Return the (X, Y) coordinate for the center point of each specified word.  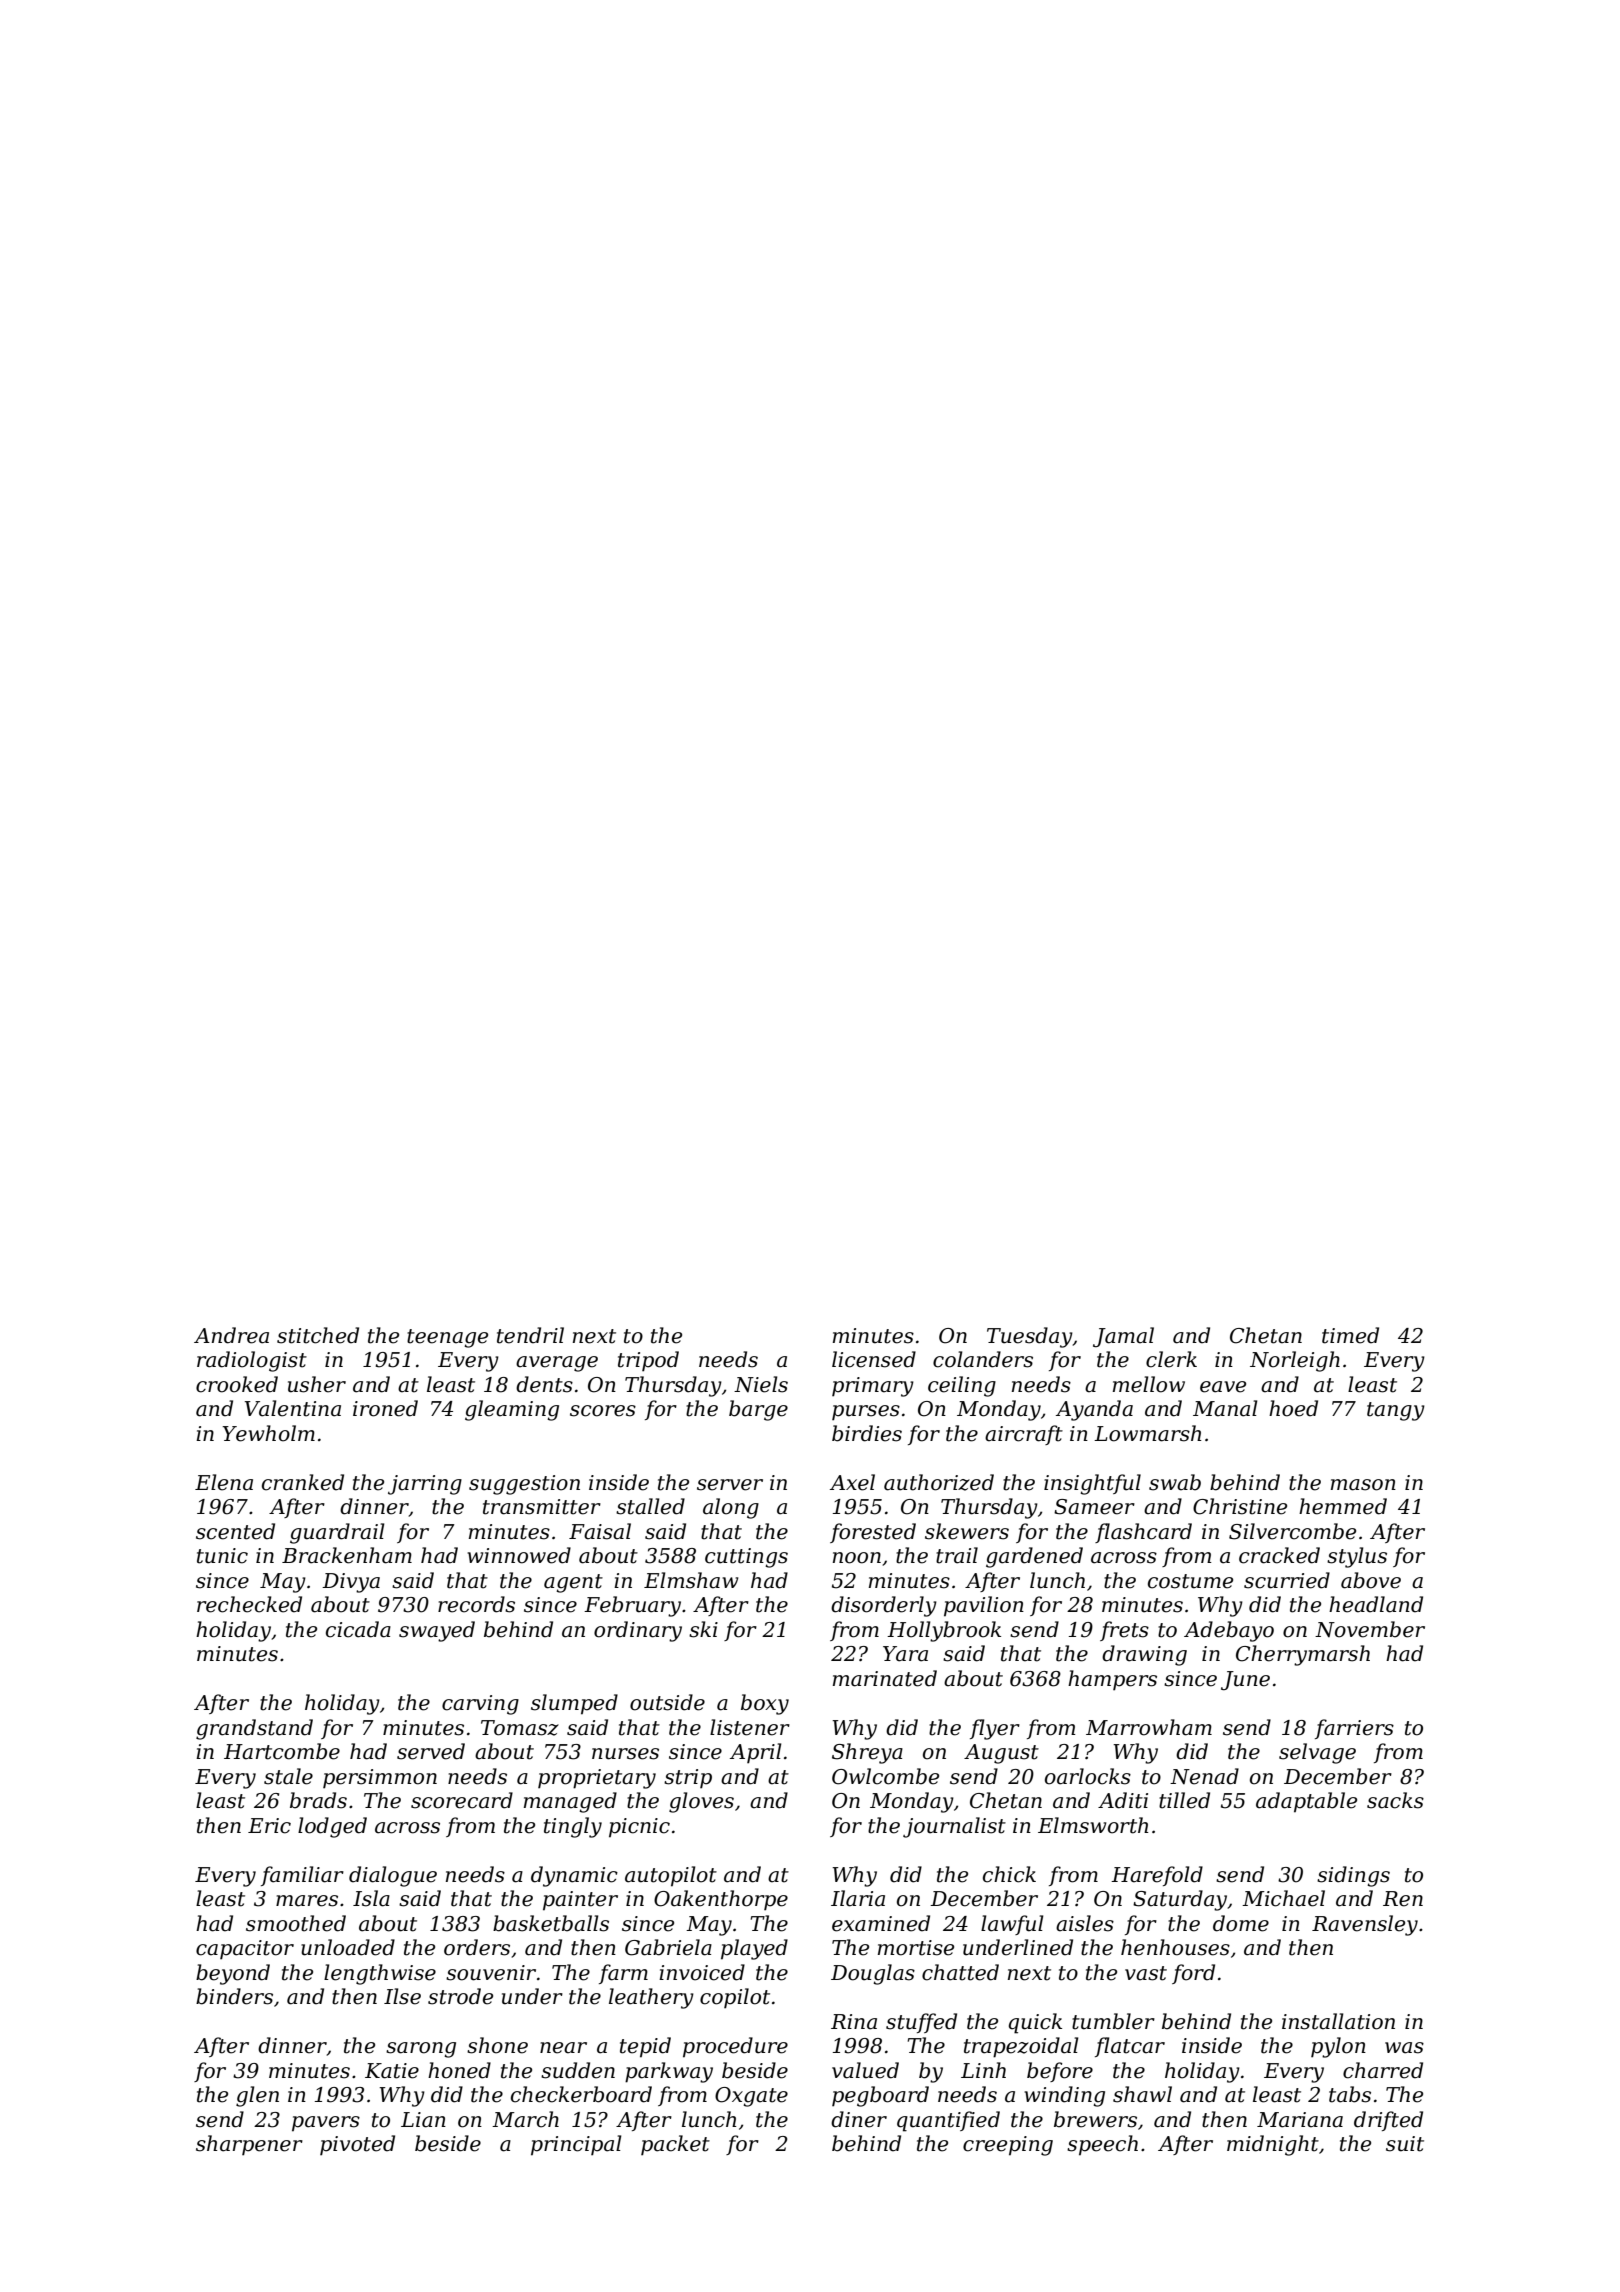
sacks (1395, 1800)
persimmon (380, 1779)
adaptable (1306, 1802)
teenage (447, 1338)
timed (1350, 1335)
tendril (530, 1335)
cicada (358, 1629)
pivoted (357, 2145)
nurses (625, 1754)
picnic (639, 1828)
